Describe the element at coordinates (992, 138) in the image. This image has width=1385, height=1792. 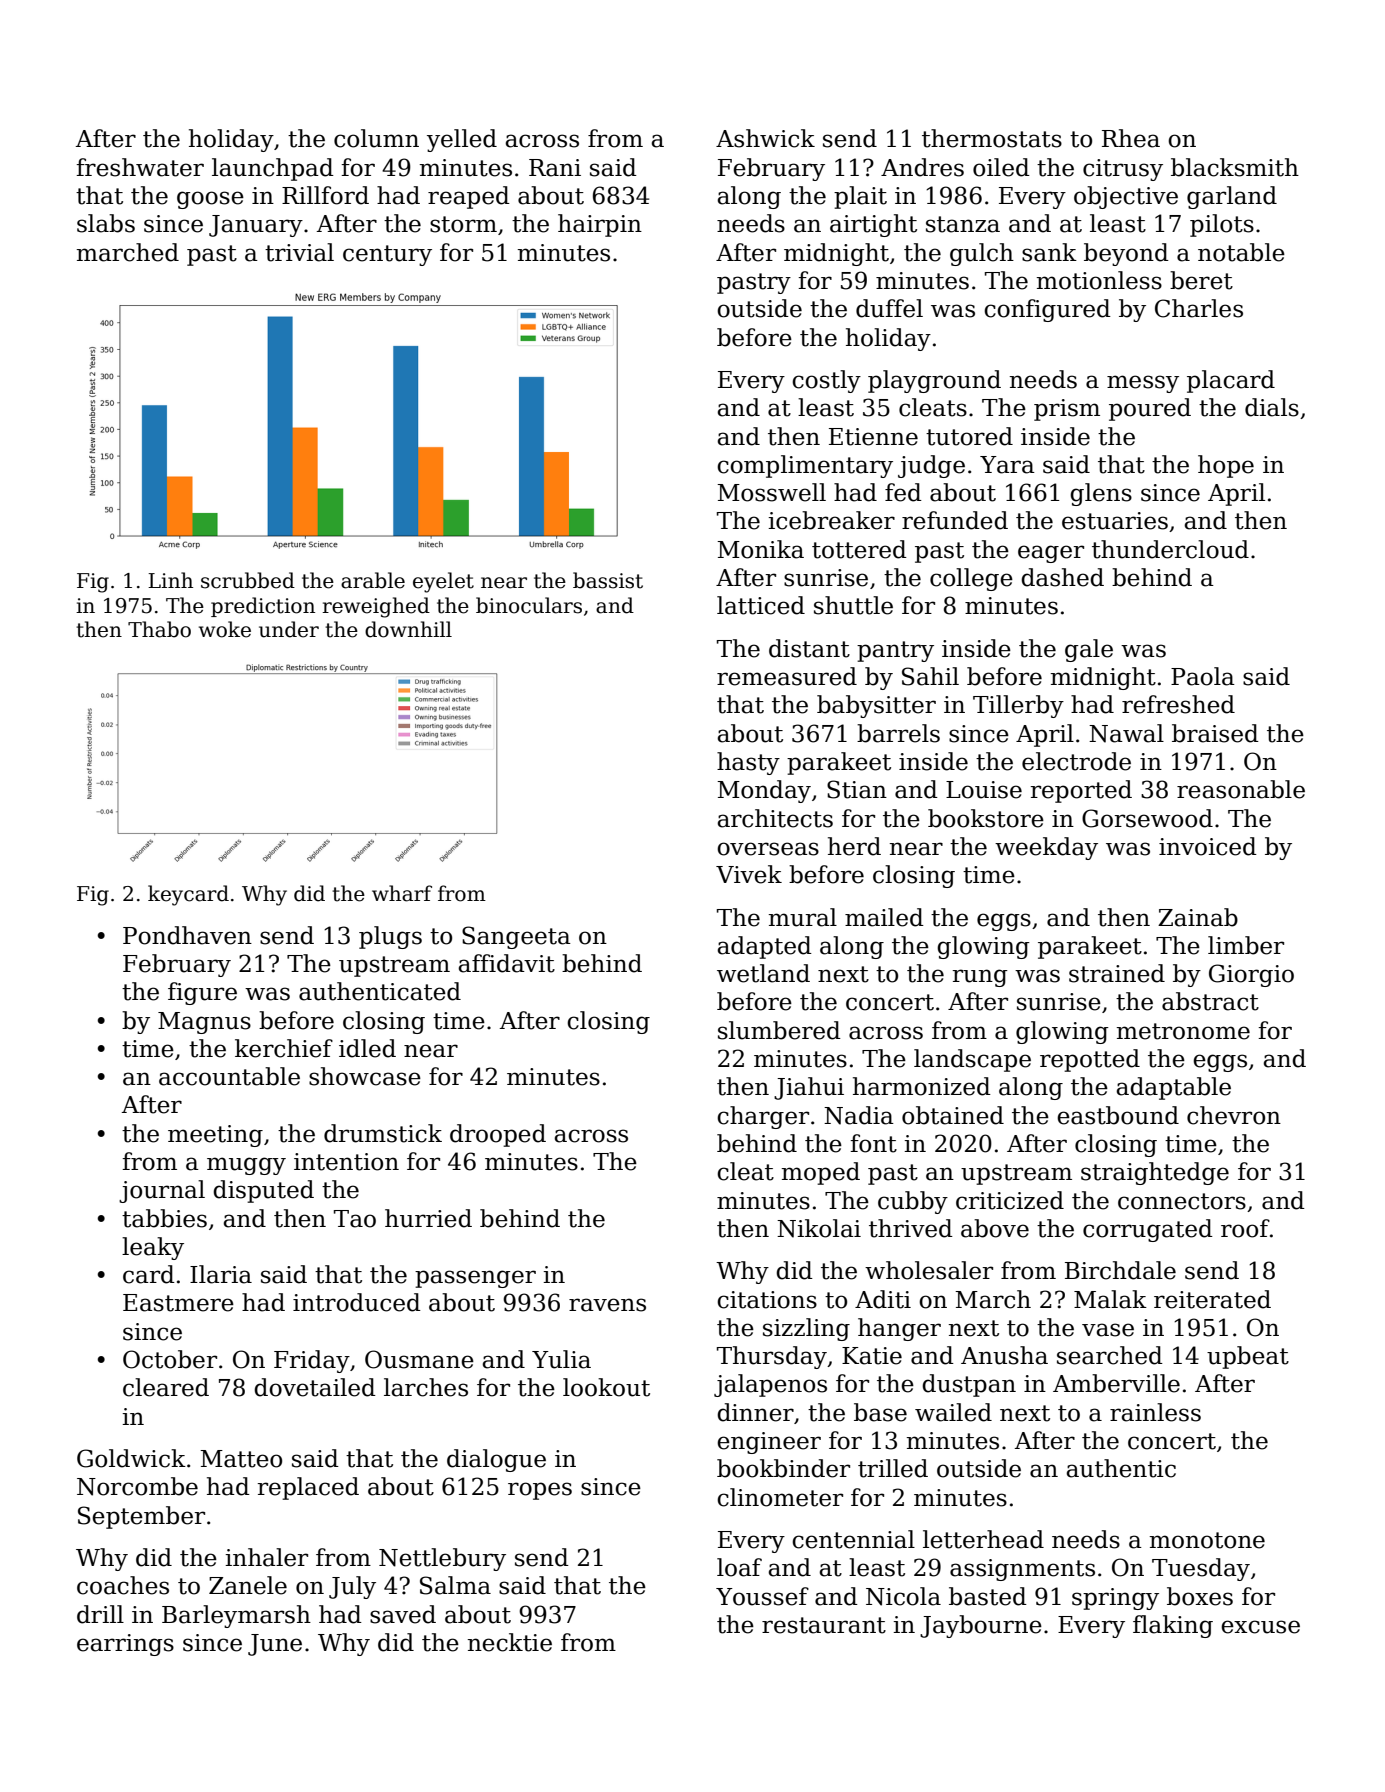
I see `thermostats` at that location.
